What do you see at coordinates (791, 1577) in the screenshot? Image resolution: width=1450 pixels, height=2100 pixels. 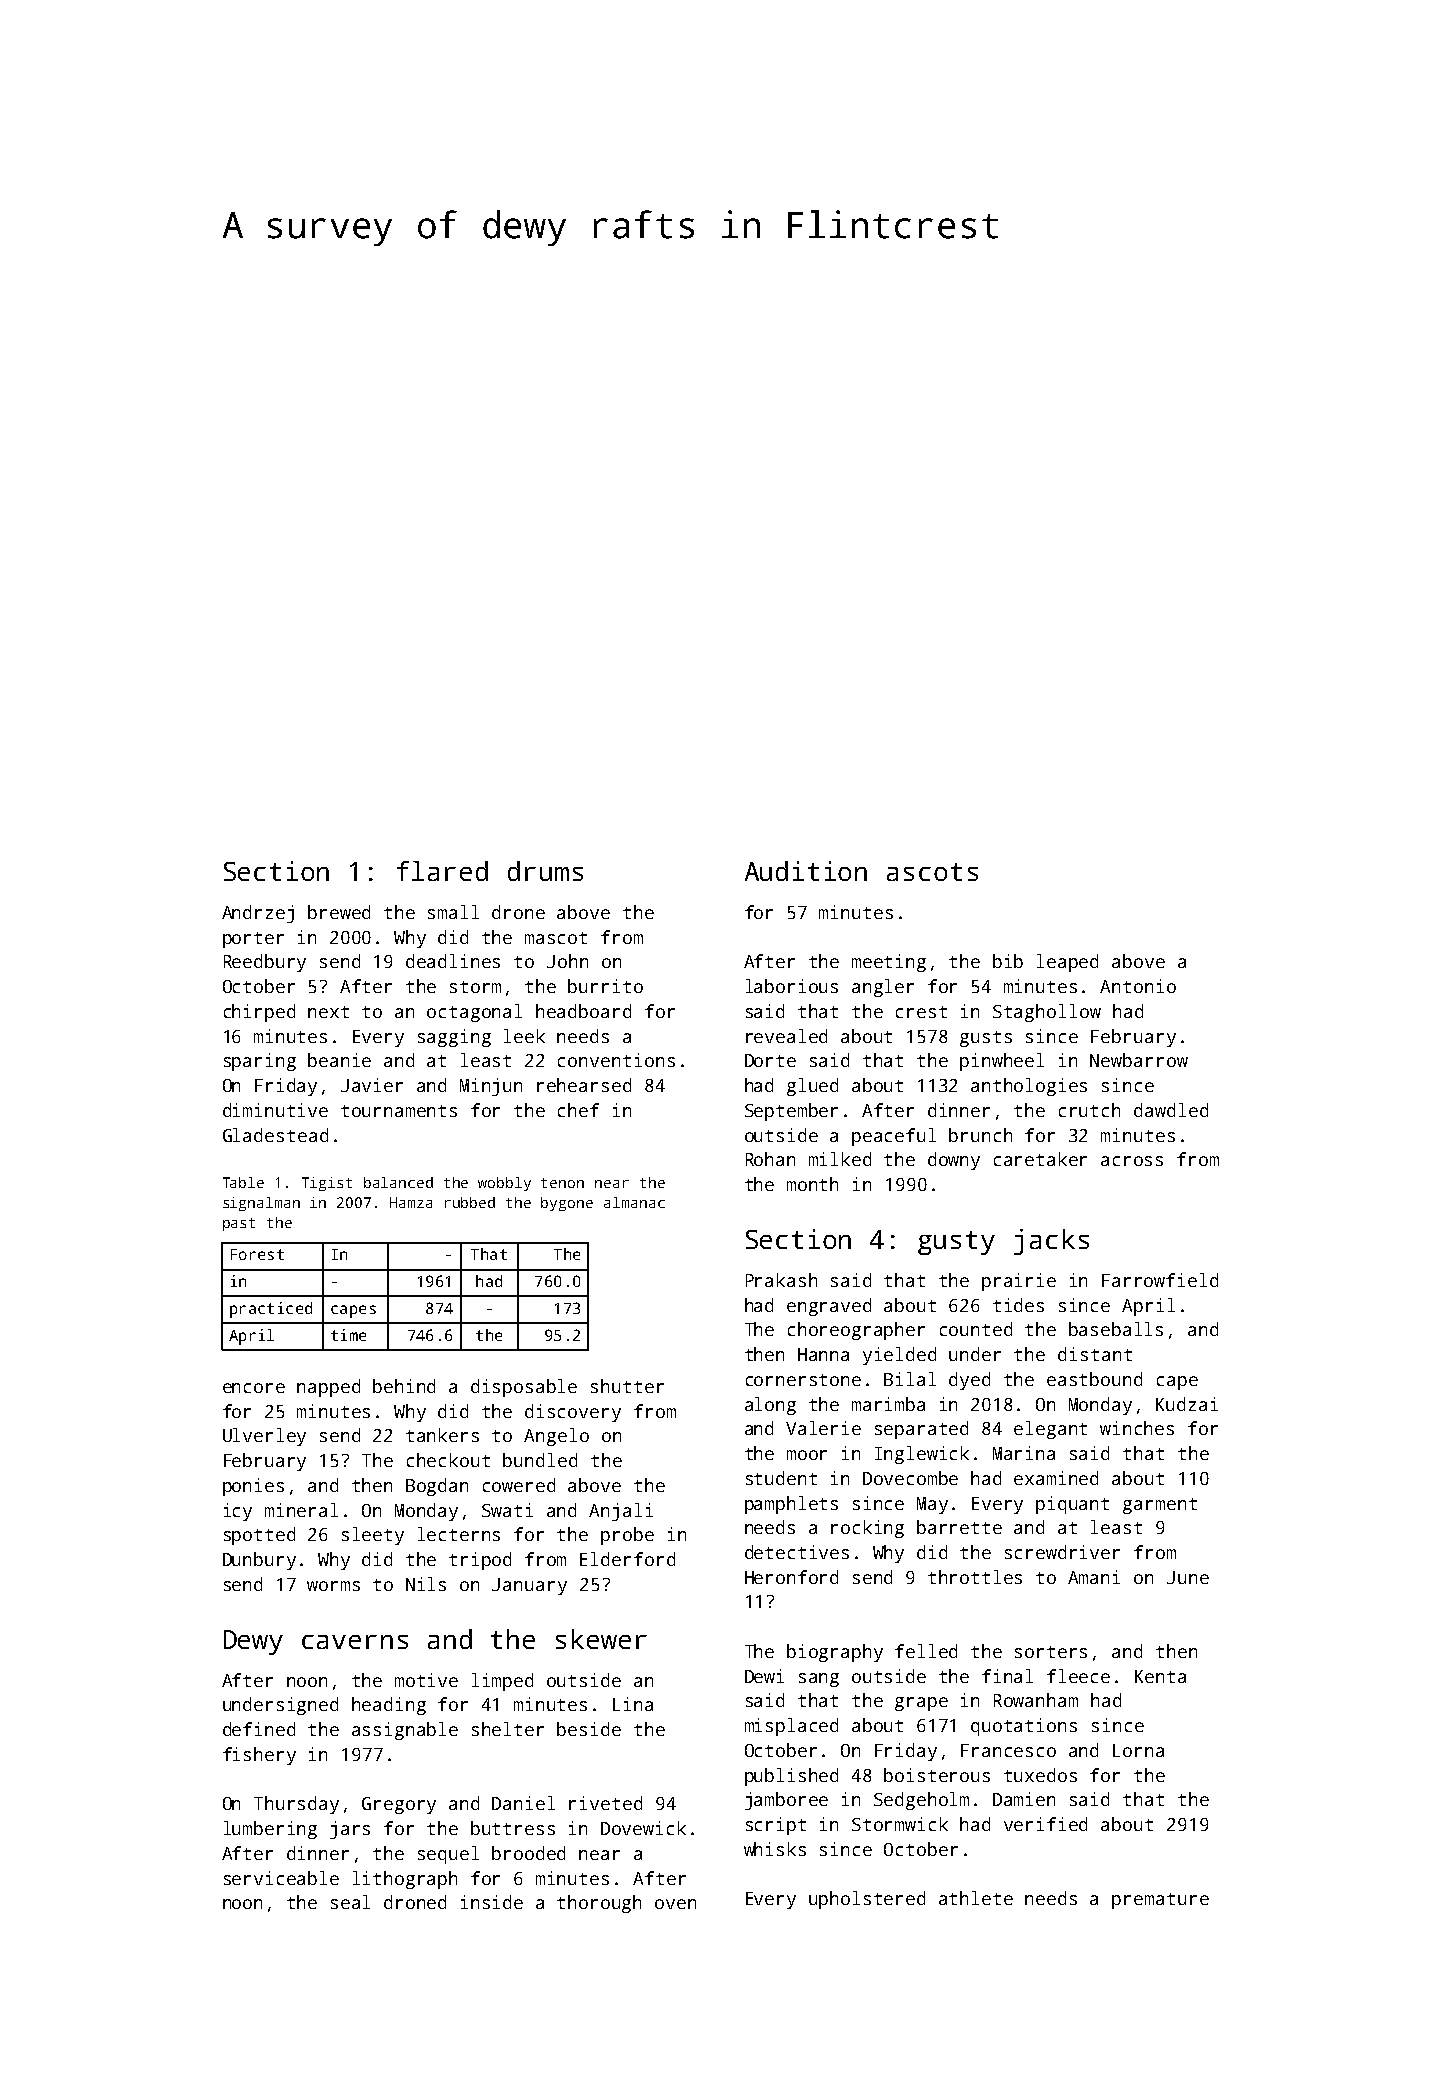 I see `Heronford` at bounding box center [791, 1577].
